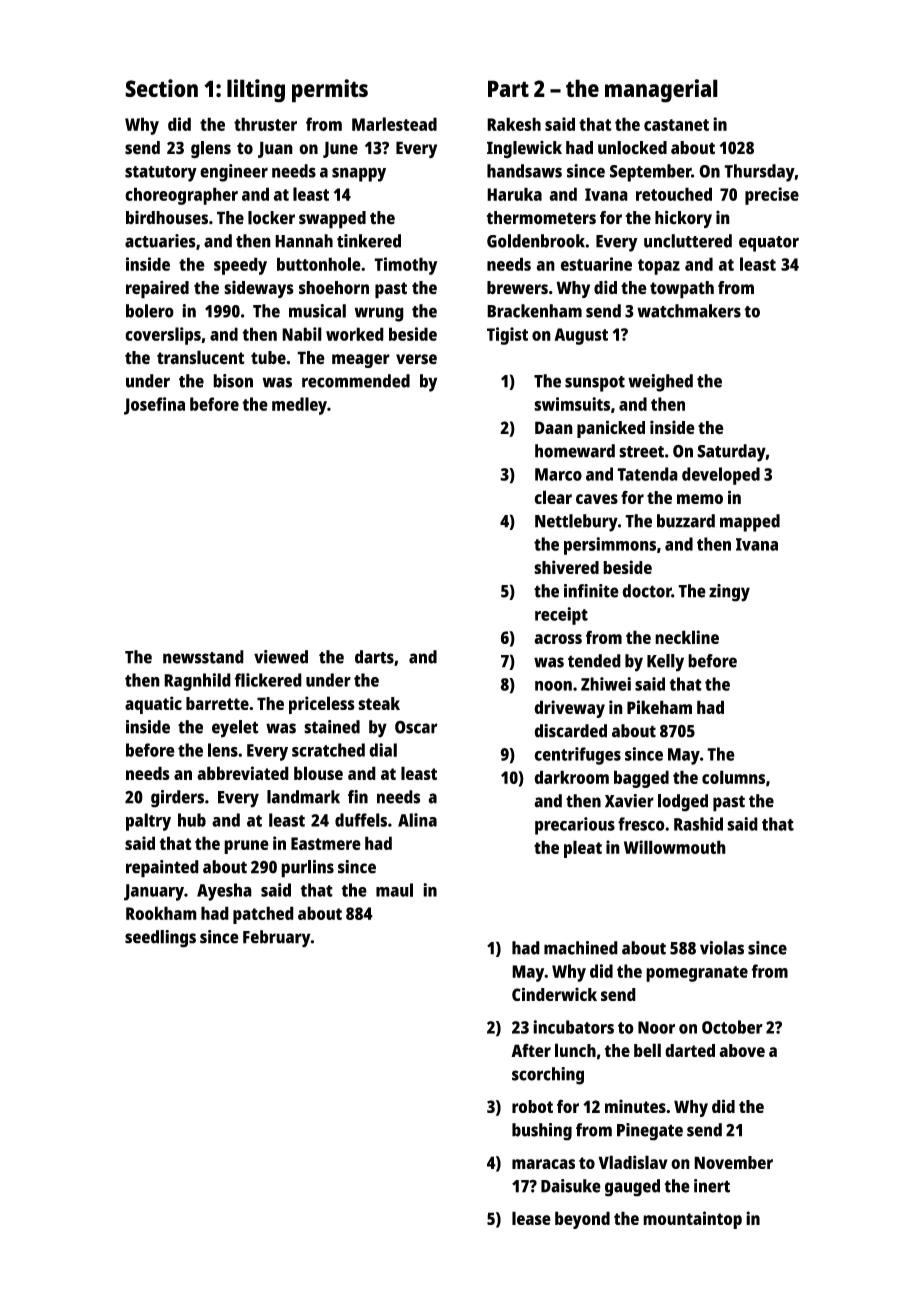  I want to click on Tigist, so click(507, 336).
